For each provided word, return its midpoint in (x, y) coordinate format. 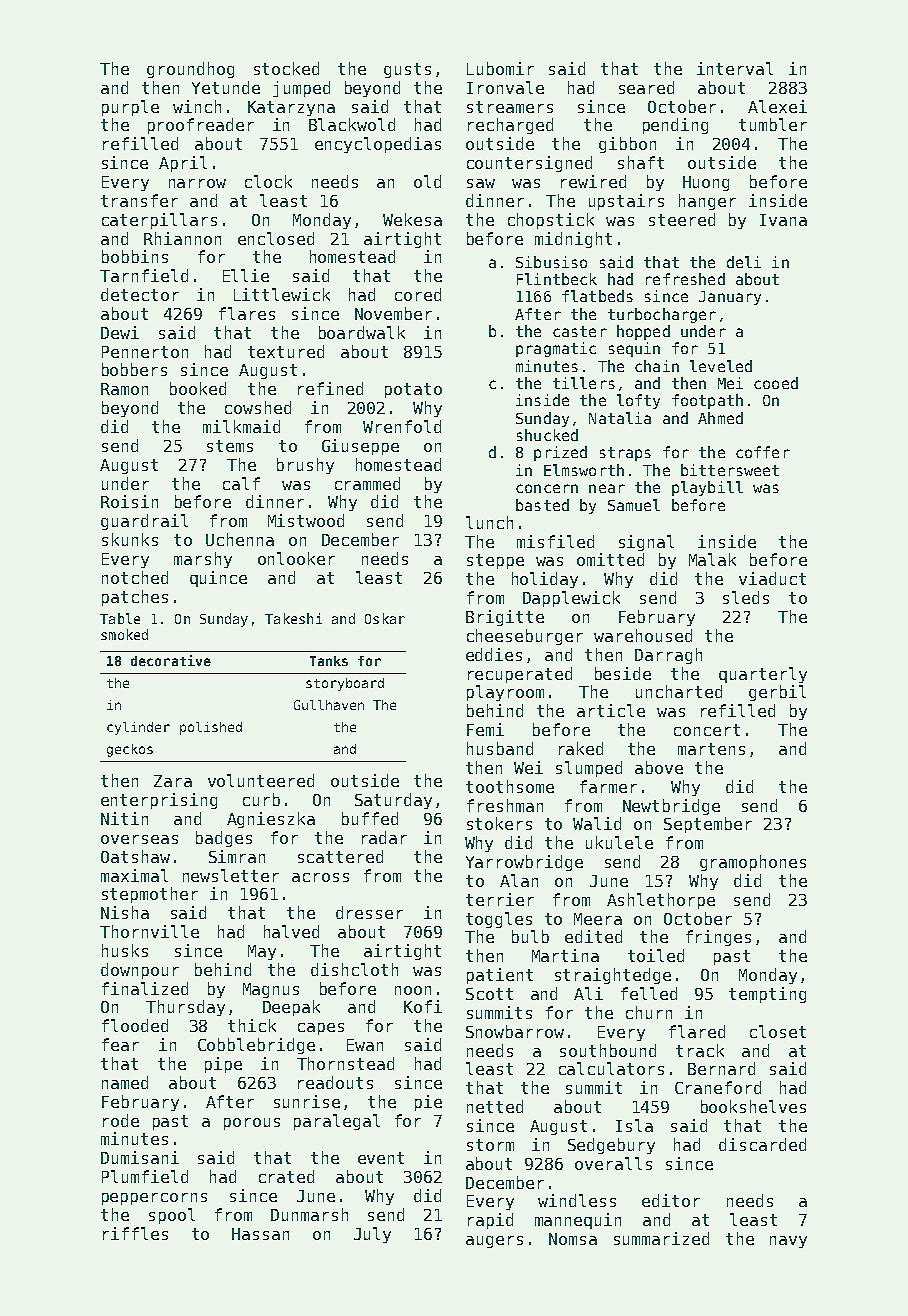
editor (671, 1200)
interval (735, 68)
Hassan (260, 1234)
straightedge (613, 976)
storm (490, 1145)
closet (778, 1031)
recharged (510, 126)
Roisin (129, 501)
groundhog (190, 70)
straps (625, 454)
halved (291, 931)
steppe (495, 561)
